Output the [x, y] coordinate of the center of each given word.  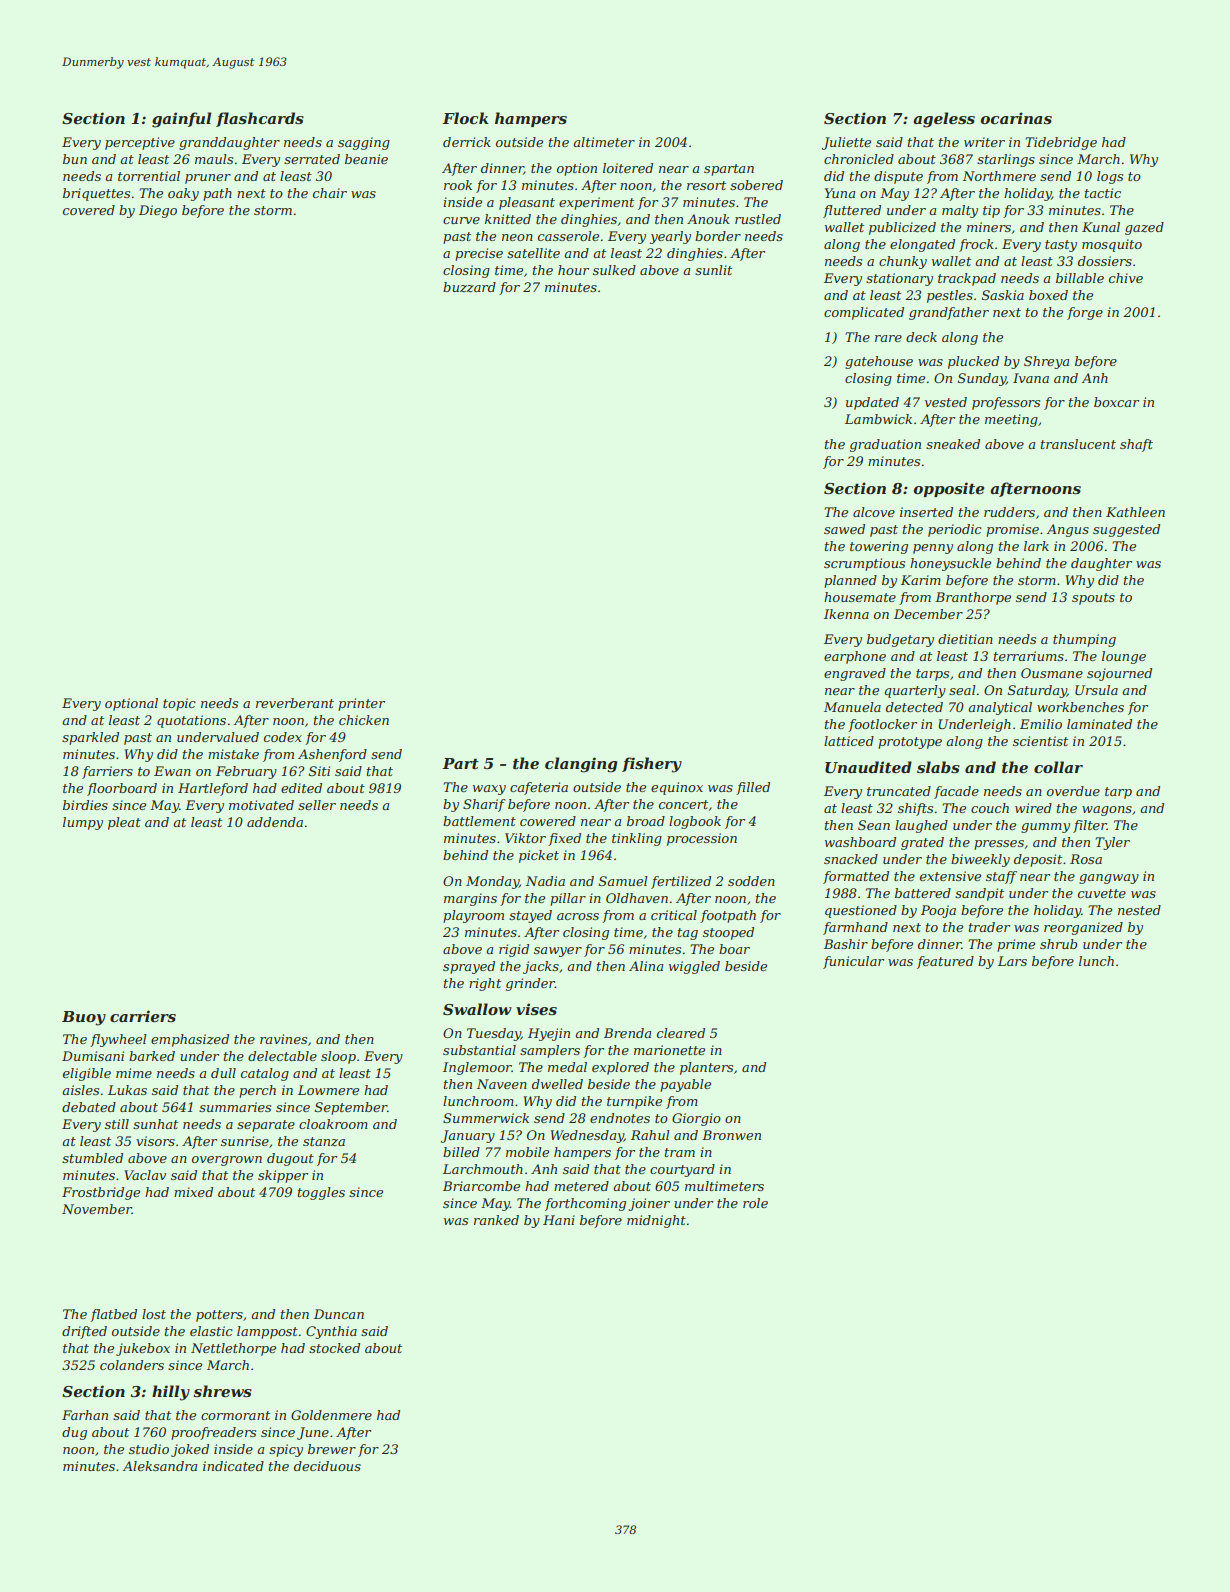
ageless [944, 120]
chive [1126, 278]
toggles [321, 1193]
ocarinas [1016, 118]
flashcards [260, 119]
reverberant [295, 703]
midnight [656, 1221]
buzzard [469, 287]
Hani [559, 1220]
